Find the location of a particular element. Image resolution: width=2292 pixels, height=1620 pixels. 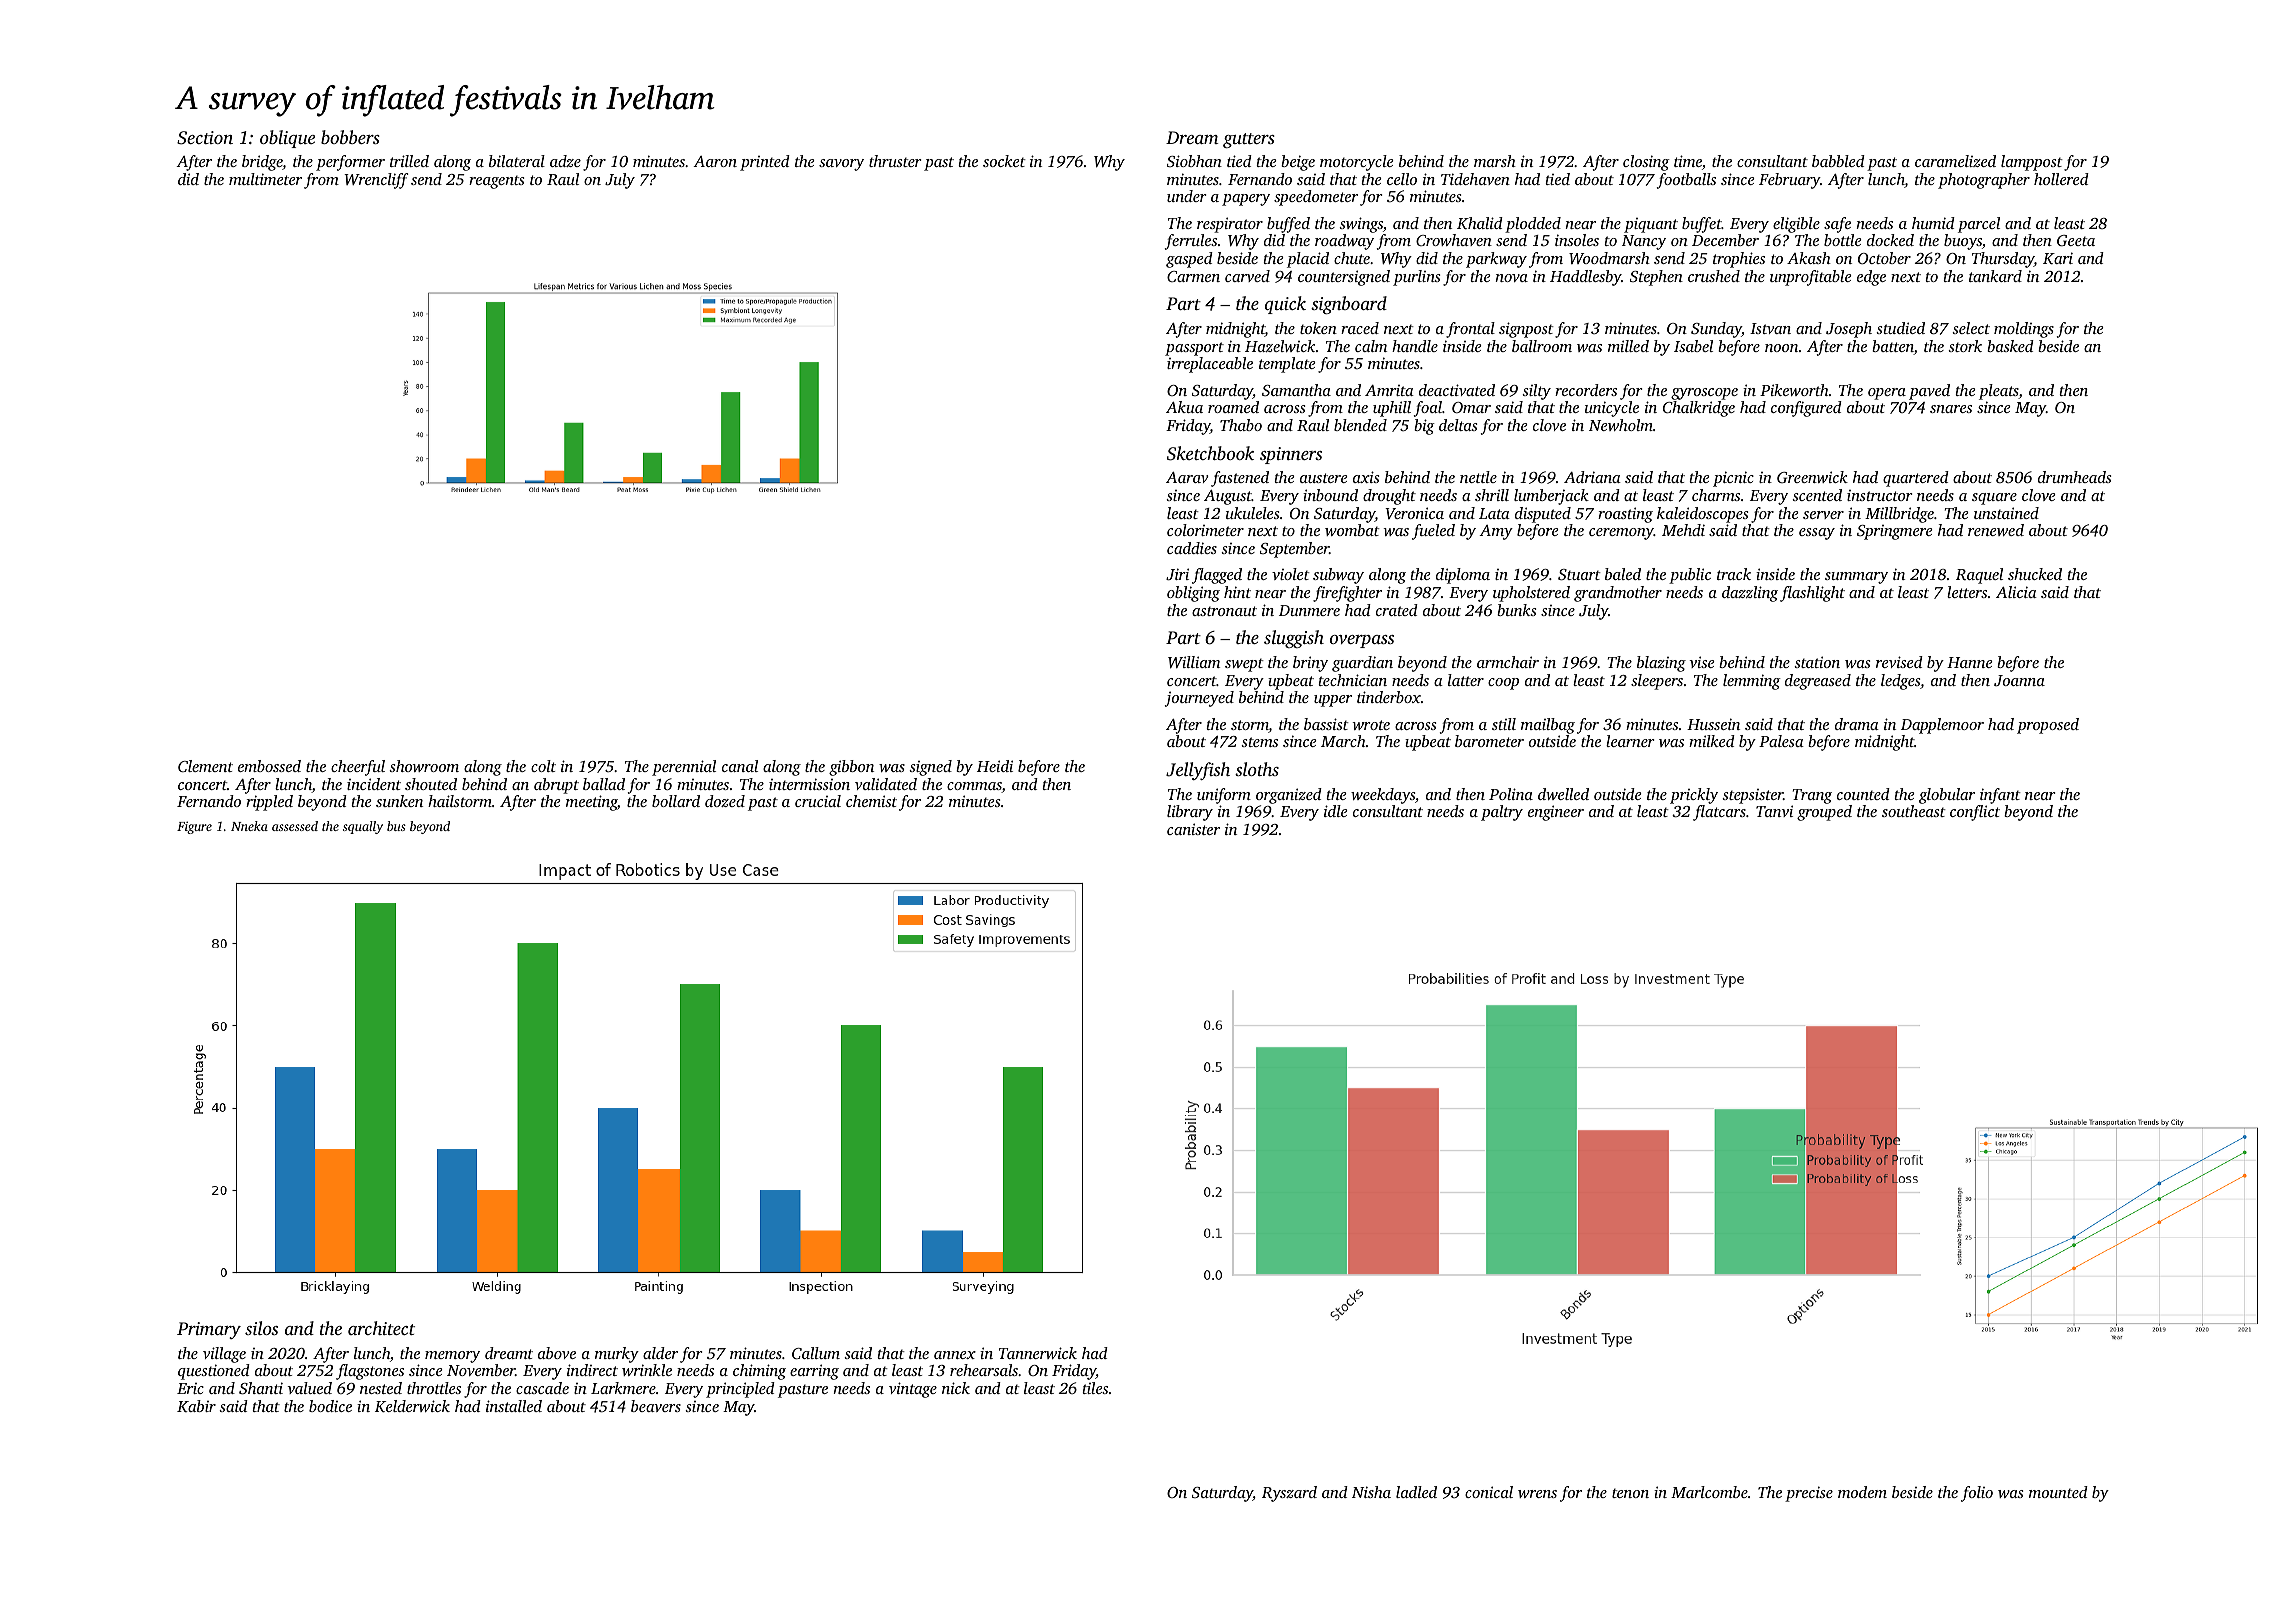

eligible is located at coordinates (1796, 225).
